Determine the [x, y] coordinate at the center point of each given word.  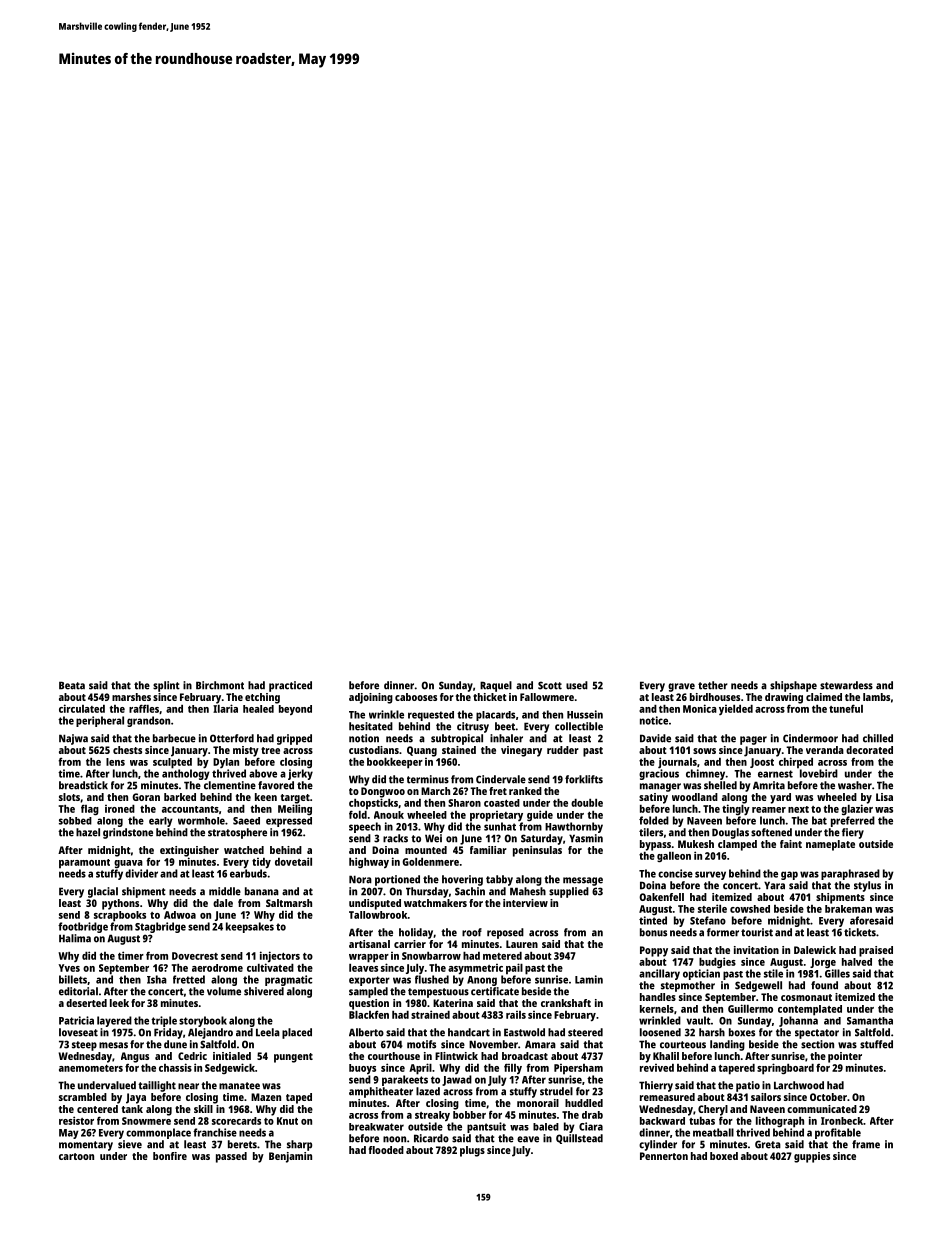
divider [141, 873]
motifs [421, 1044]
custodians [374, 750]
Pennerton [664, 1156]
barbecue [174, 738]
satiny [653, 798]
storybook [203, 1021]
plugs [472, 1151]
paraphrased [850, 874]
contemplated [810, 1010]
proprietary [496, 816]
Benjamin [290, 1157]
